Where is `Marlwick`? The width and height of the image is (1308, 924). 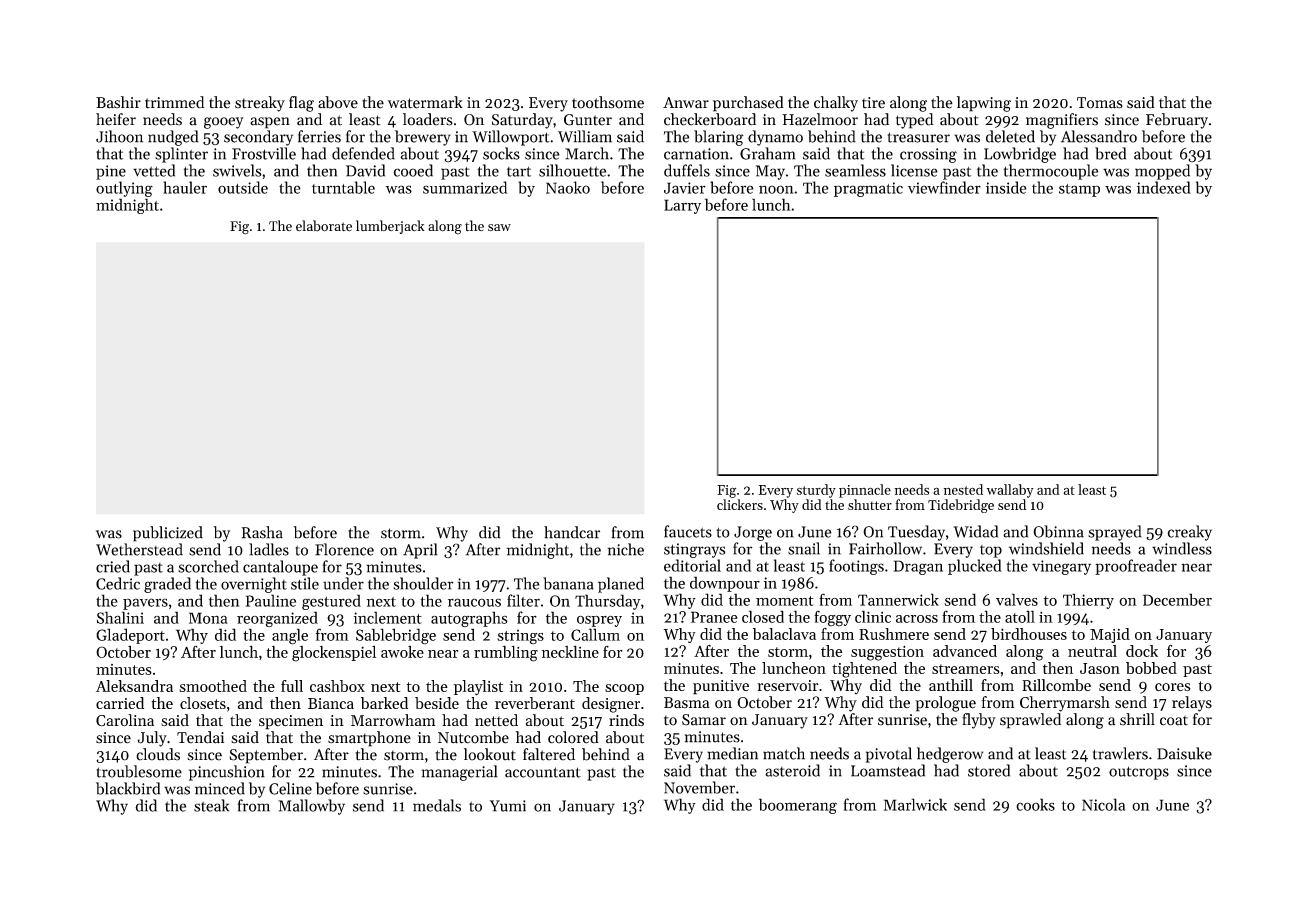 Marlwick is located at coordinates (915, 804).
